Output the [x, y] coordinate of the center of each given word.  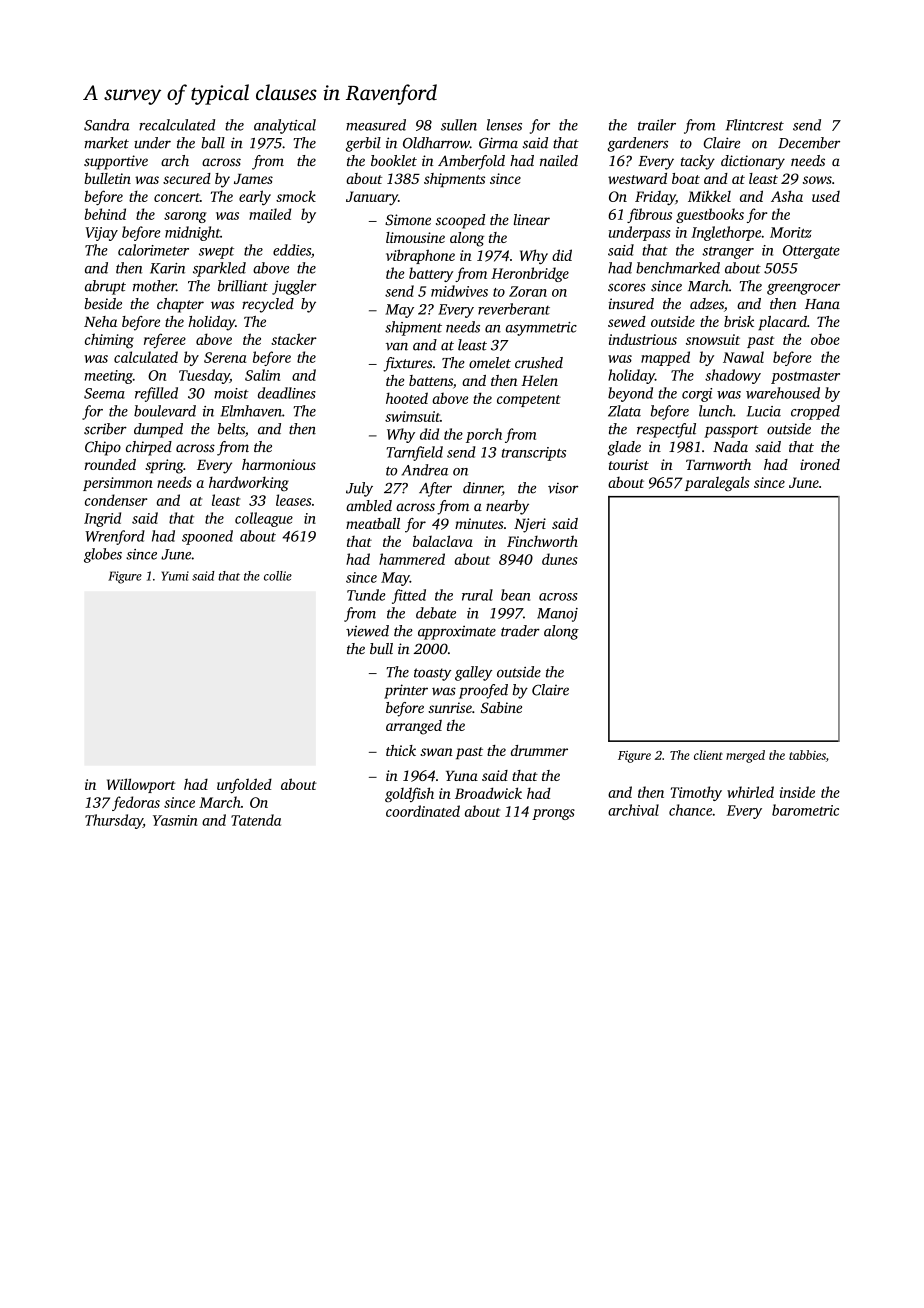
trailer [657, 125]
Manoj [557, 615]
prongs [553, 814]
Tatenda [256, 820]
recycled [268, 305]
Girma [498, 143]
